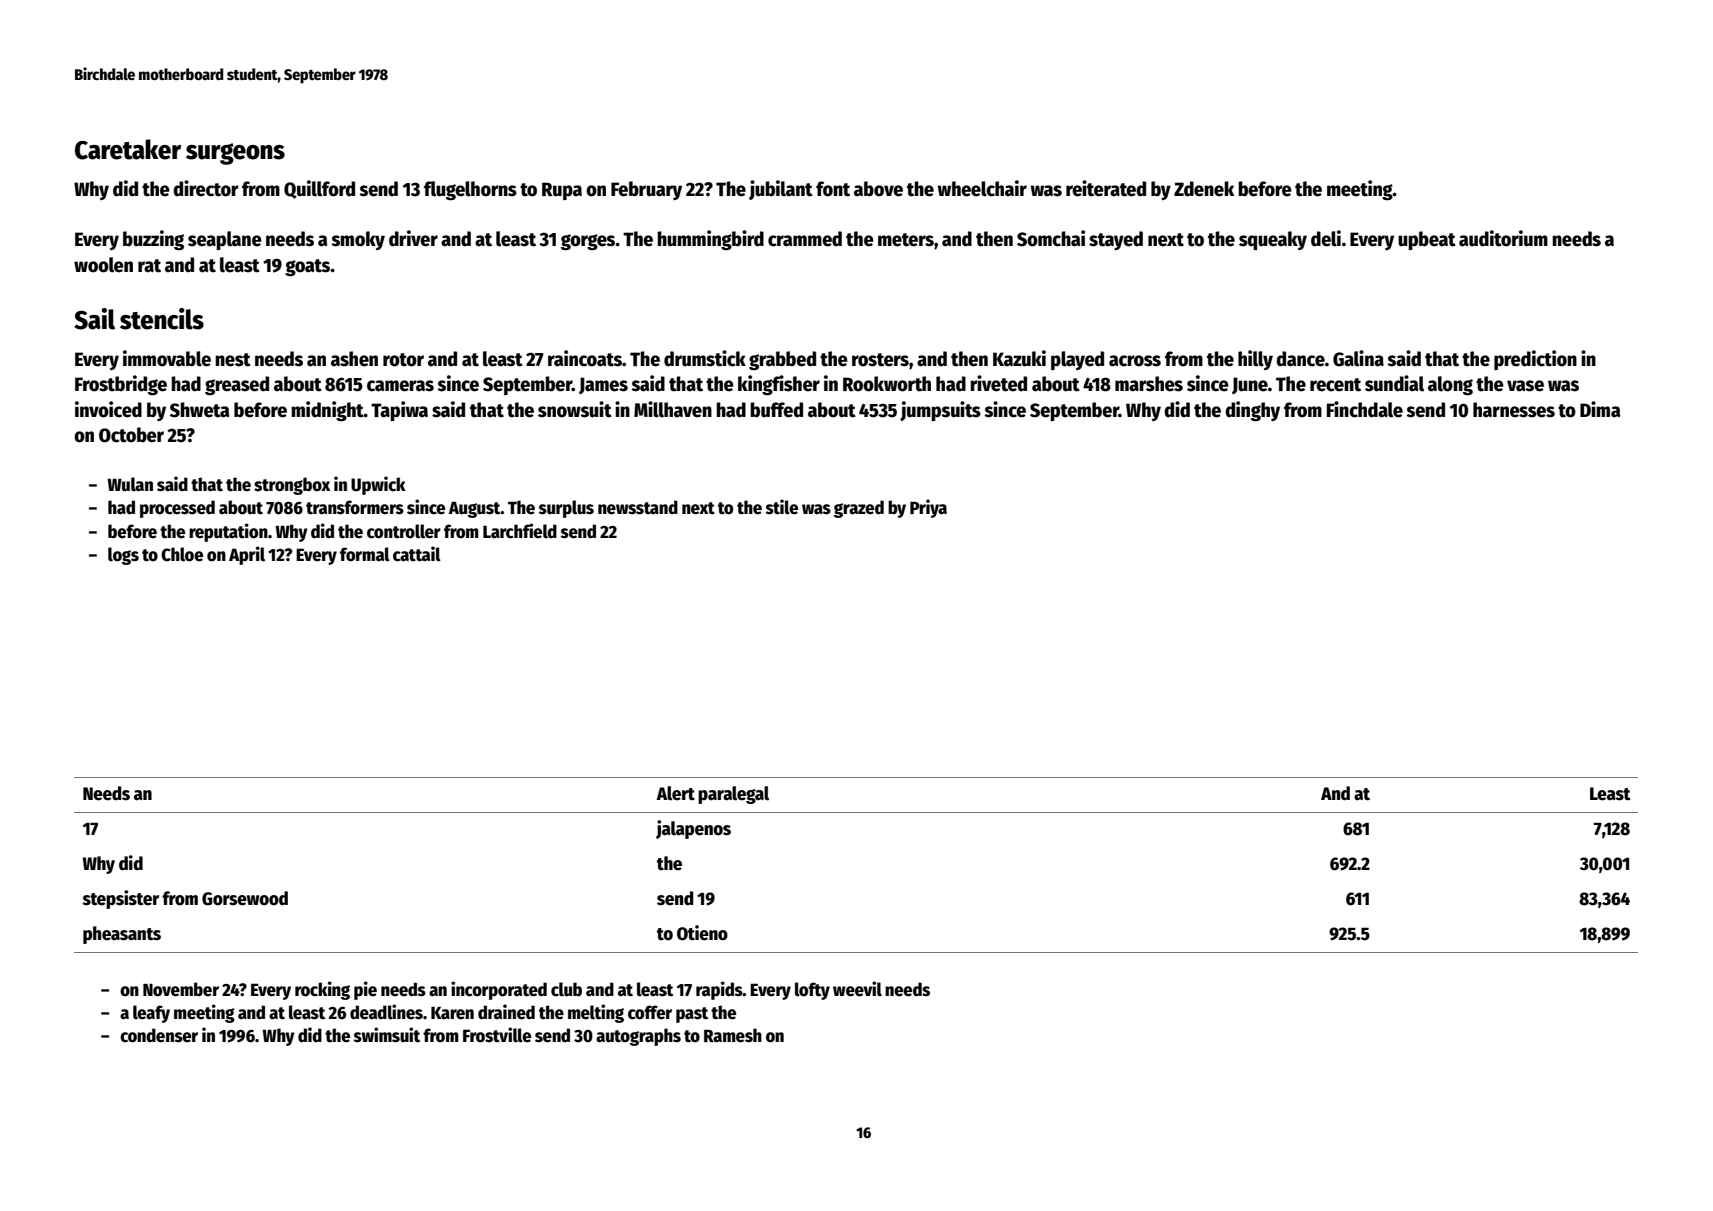  What do you see at coordinates (859, 509) in the screenshot?
I see `grazed` at bounding box center [859, 509].
